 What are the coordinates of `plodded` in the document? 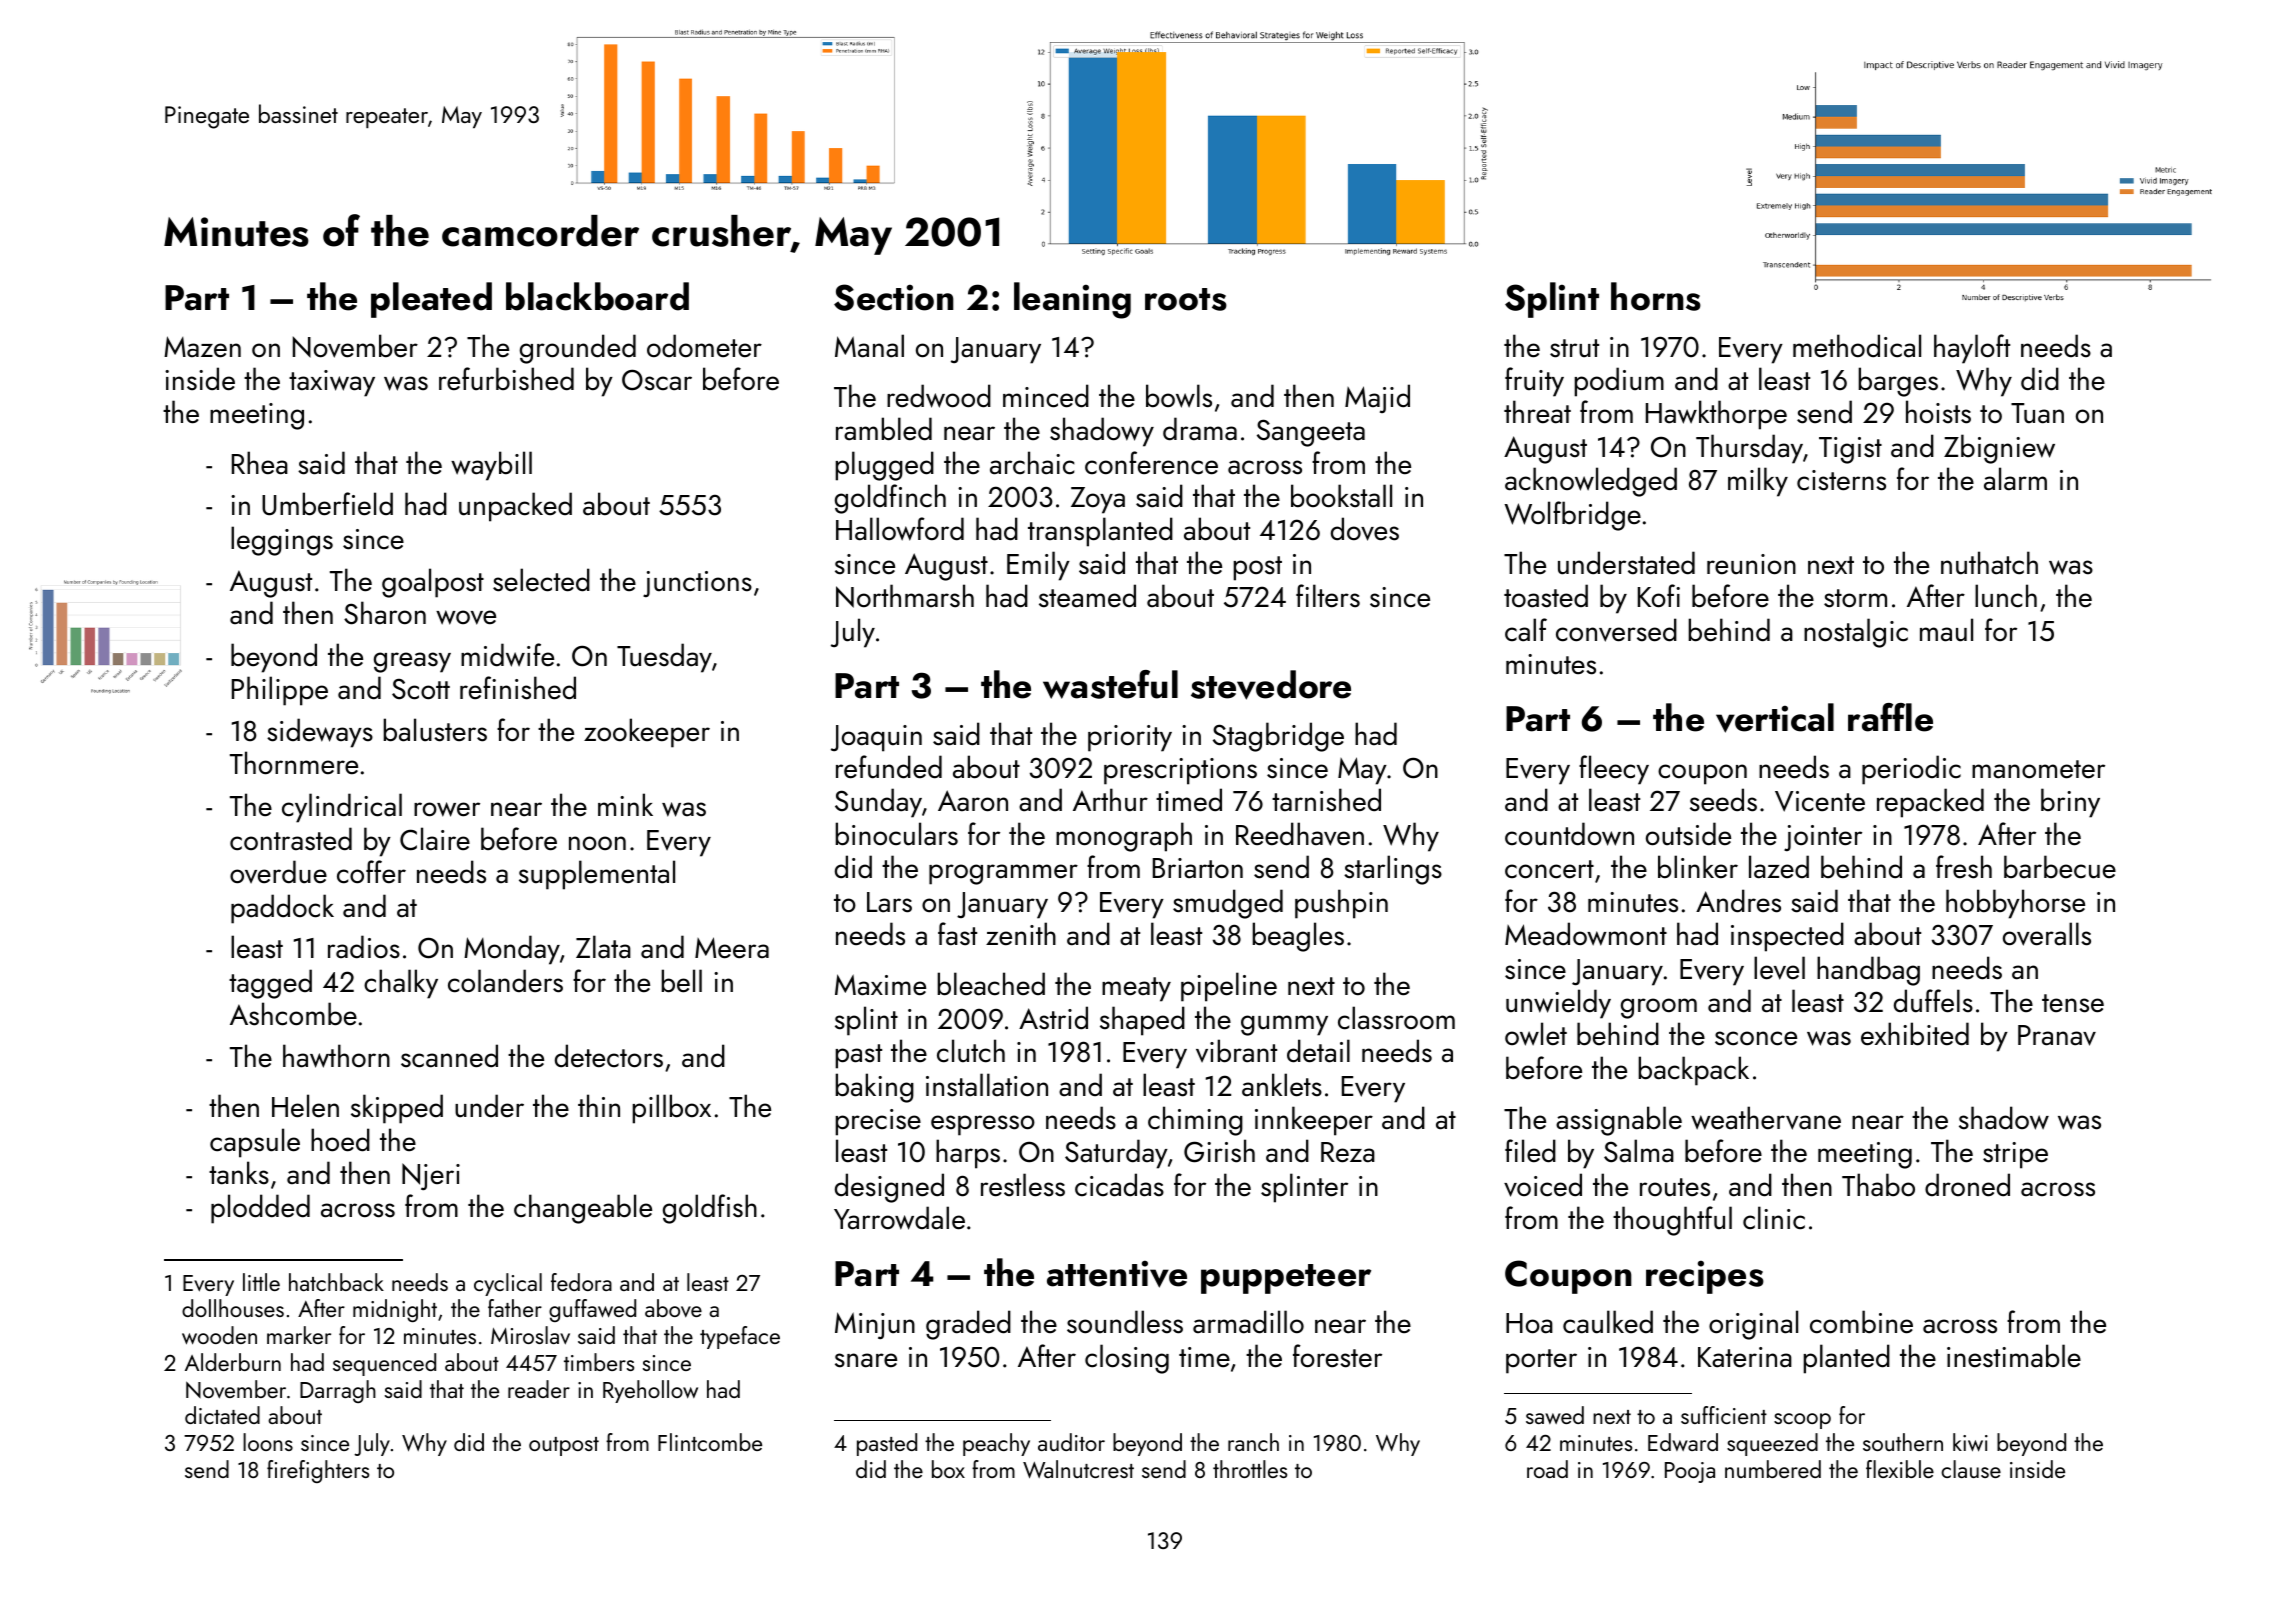 It's located at (260, 1209).
